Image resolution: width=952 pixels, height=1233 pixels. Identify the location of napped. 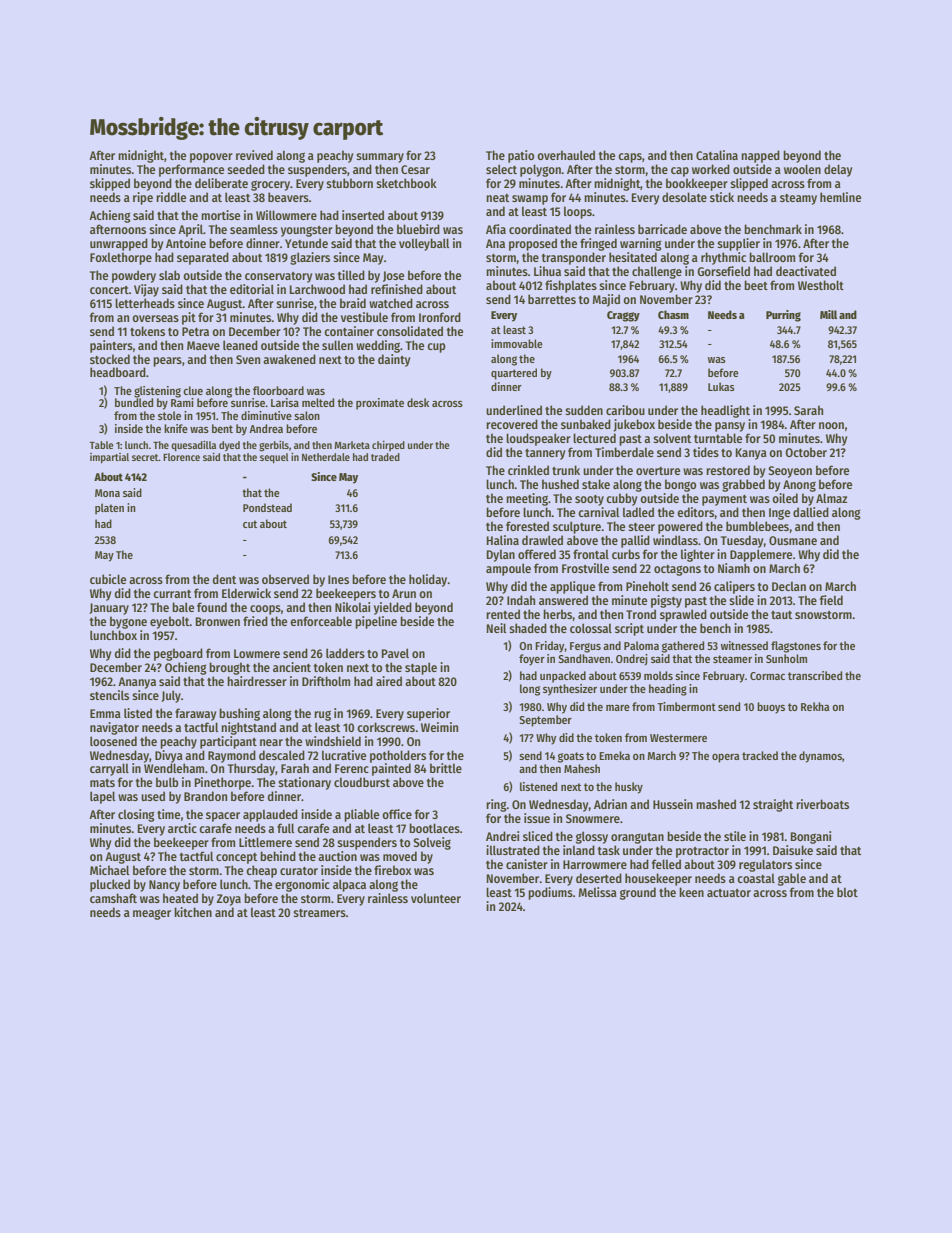
(760, 156).
